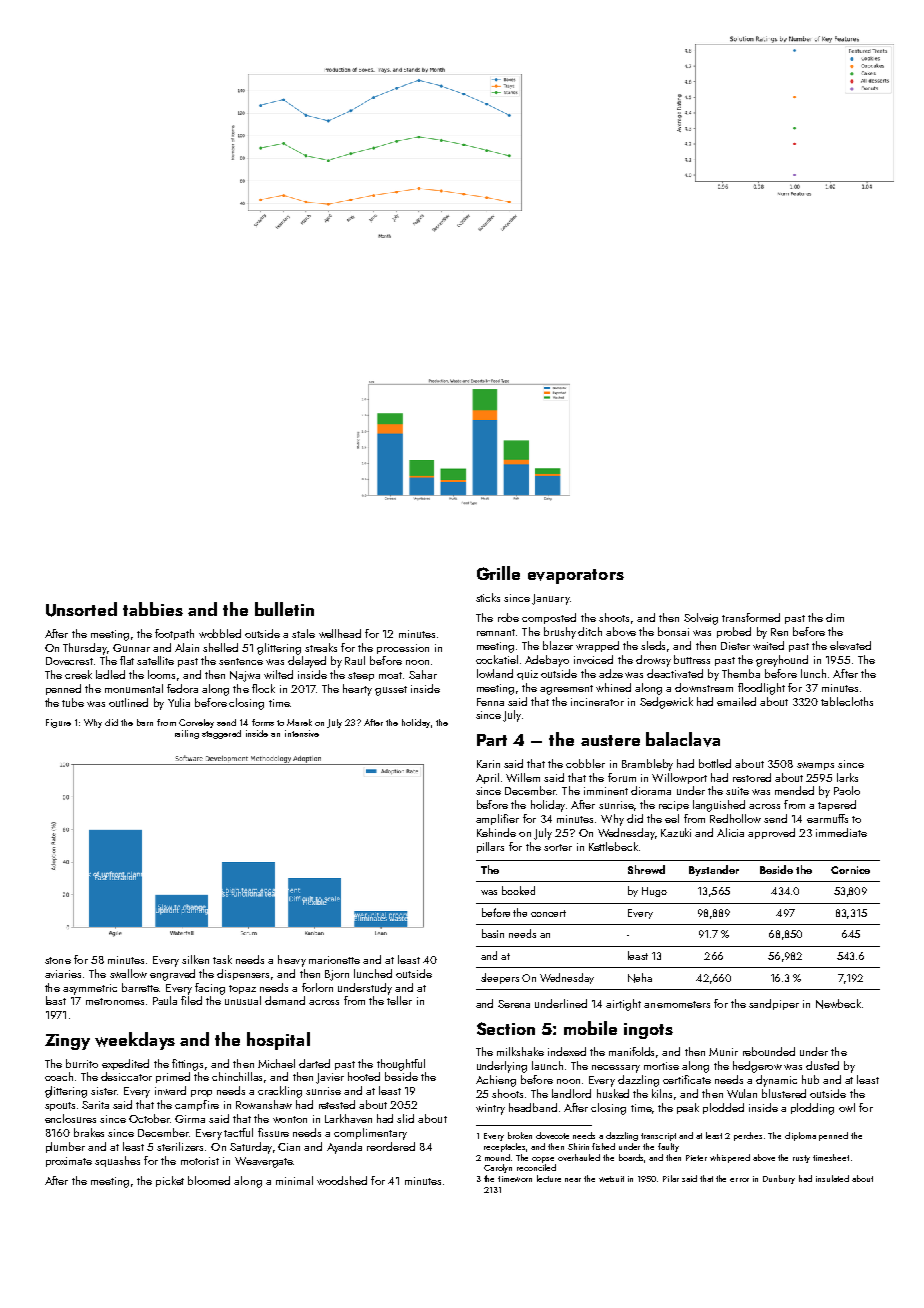  I want to click on Unsorted, so click(81, 609).
